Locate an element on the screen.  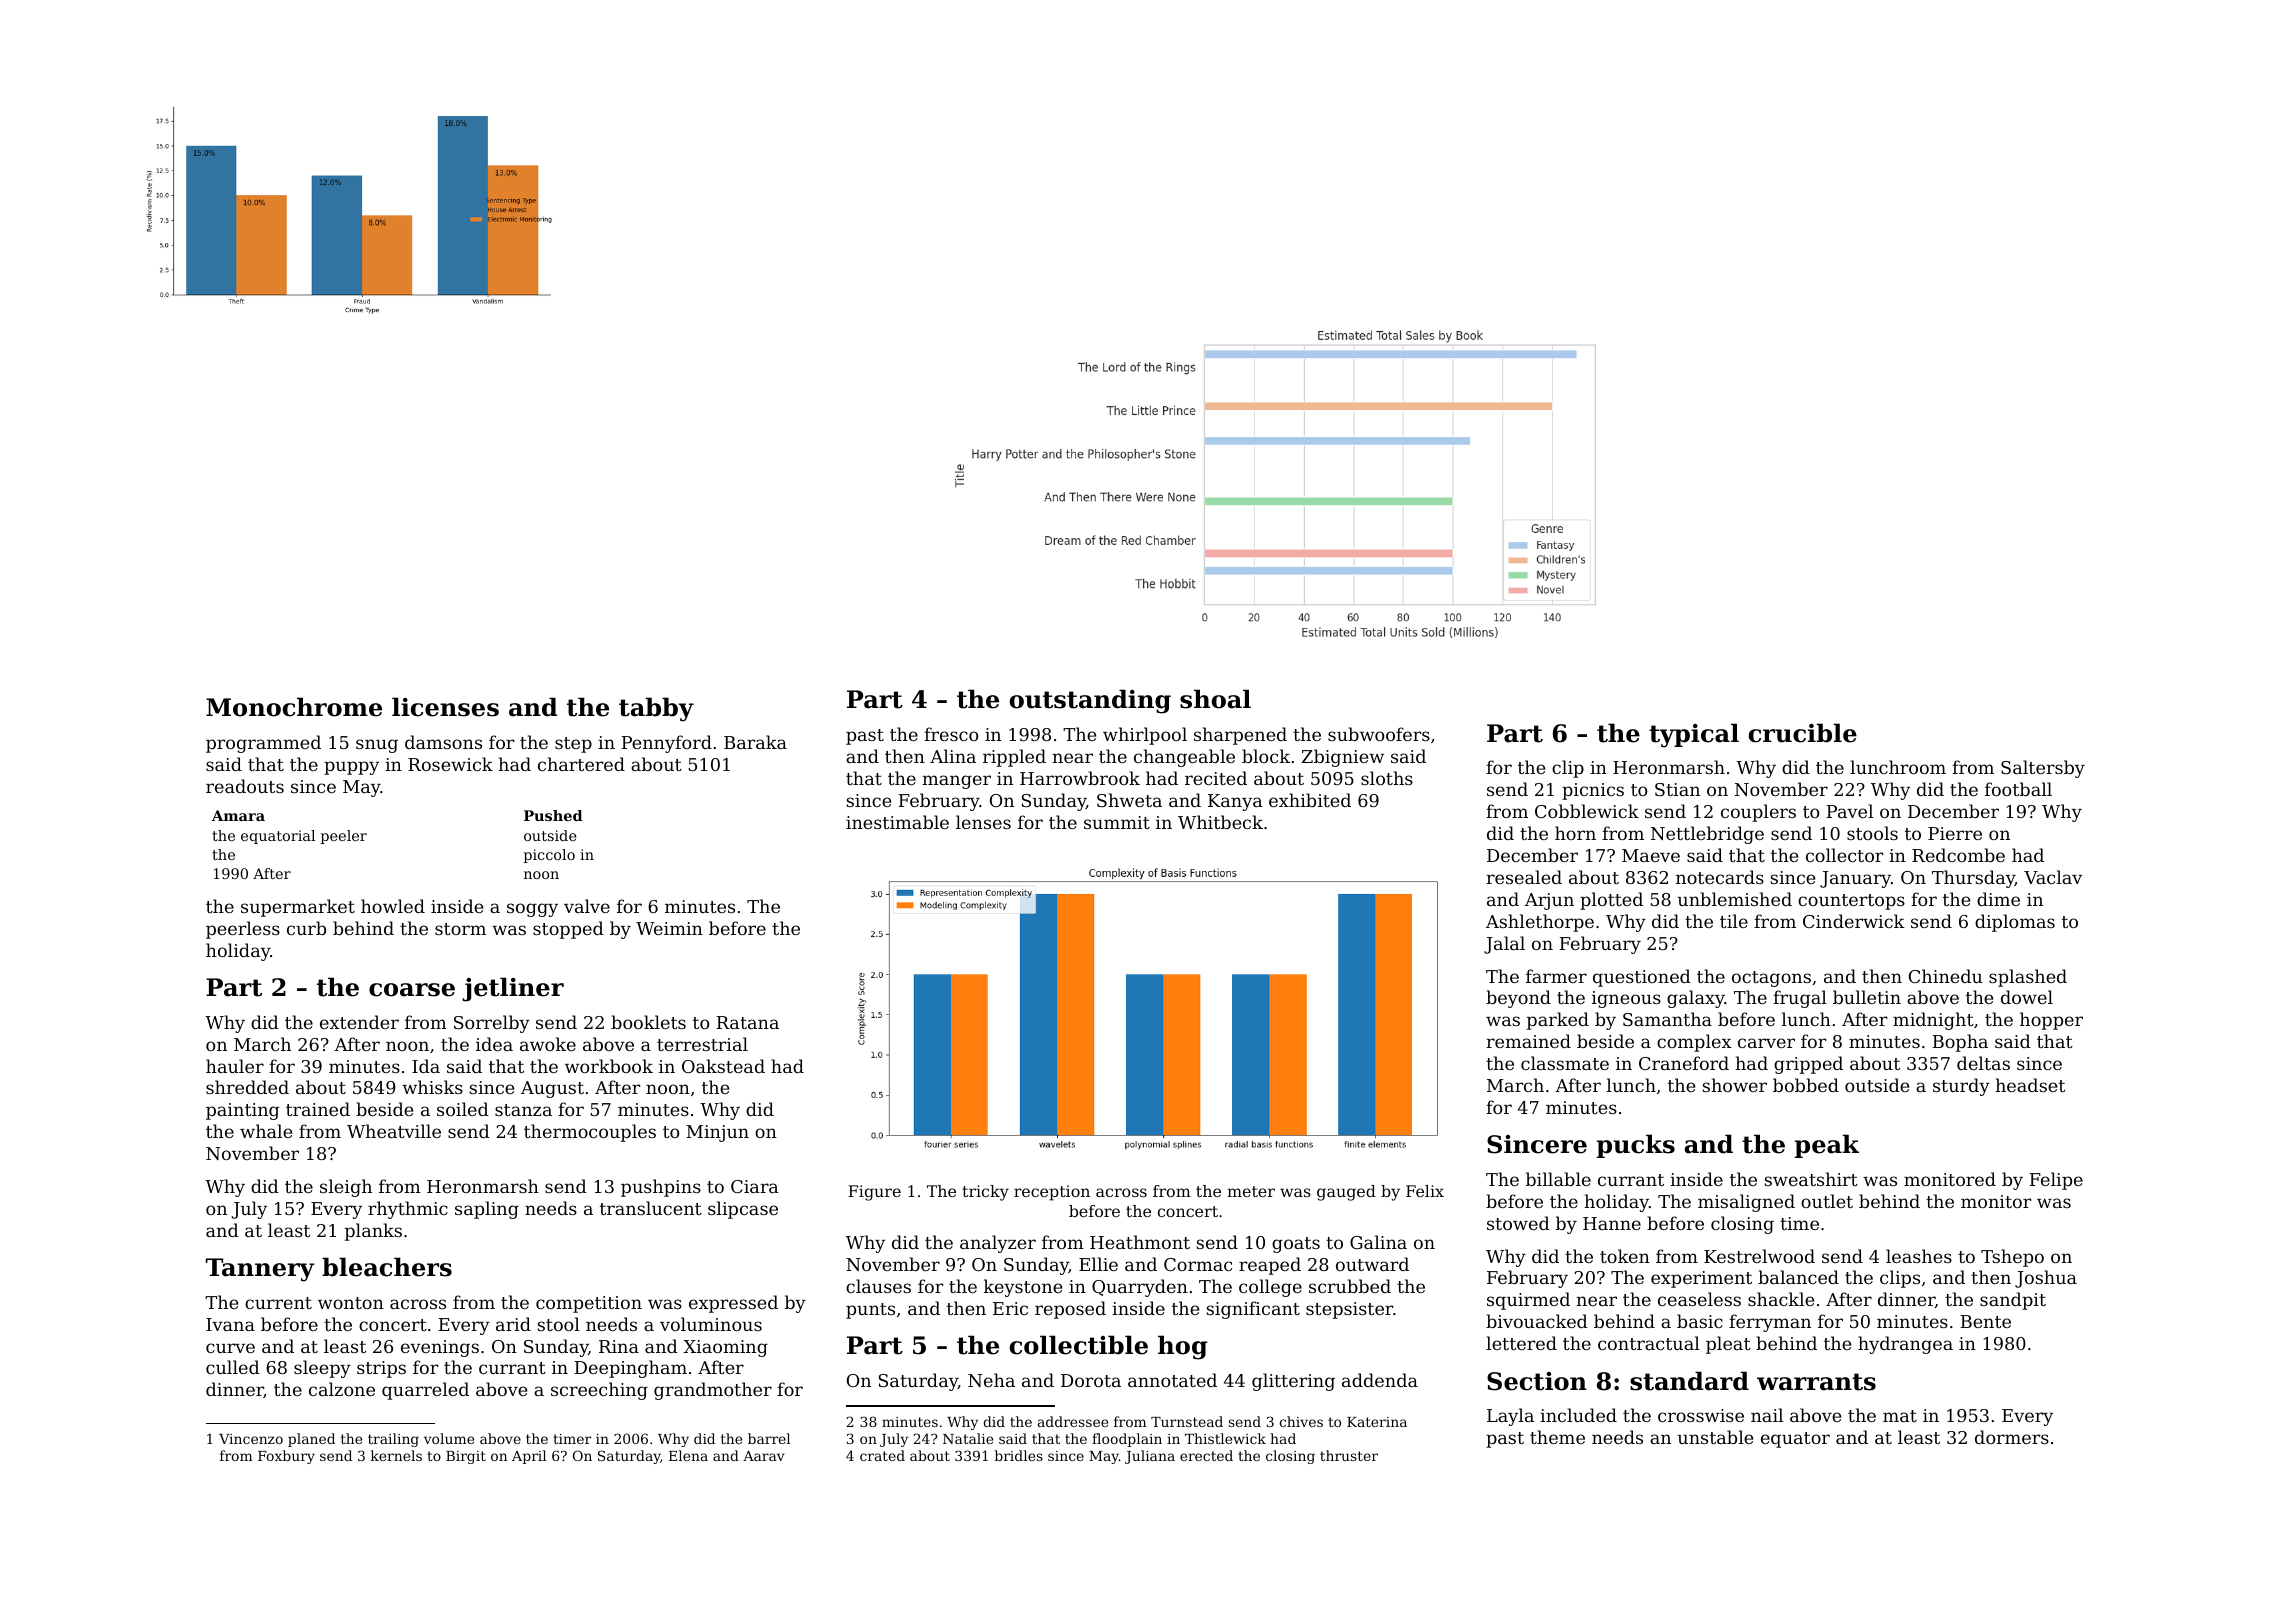
Rosewick is located at coordinates (450, 764).
